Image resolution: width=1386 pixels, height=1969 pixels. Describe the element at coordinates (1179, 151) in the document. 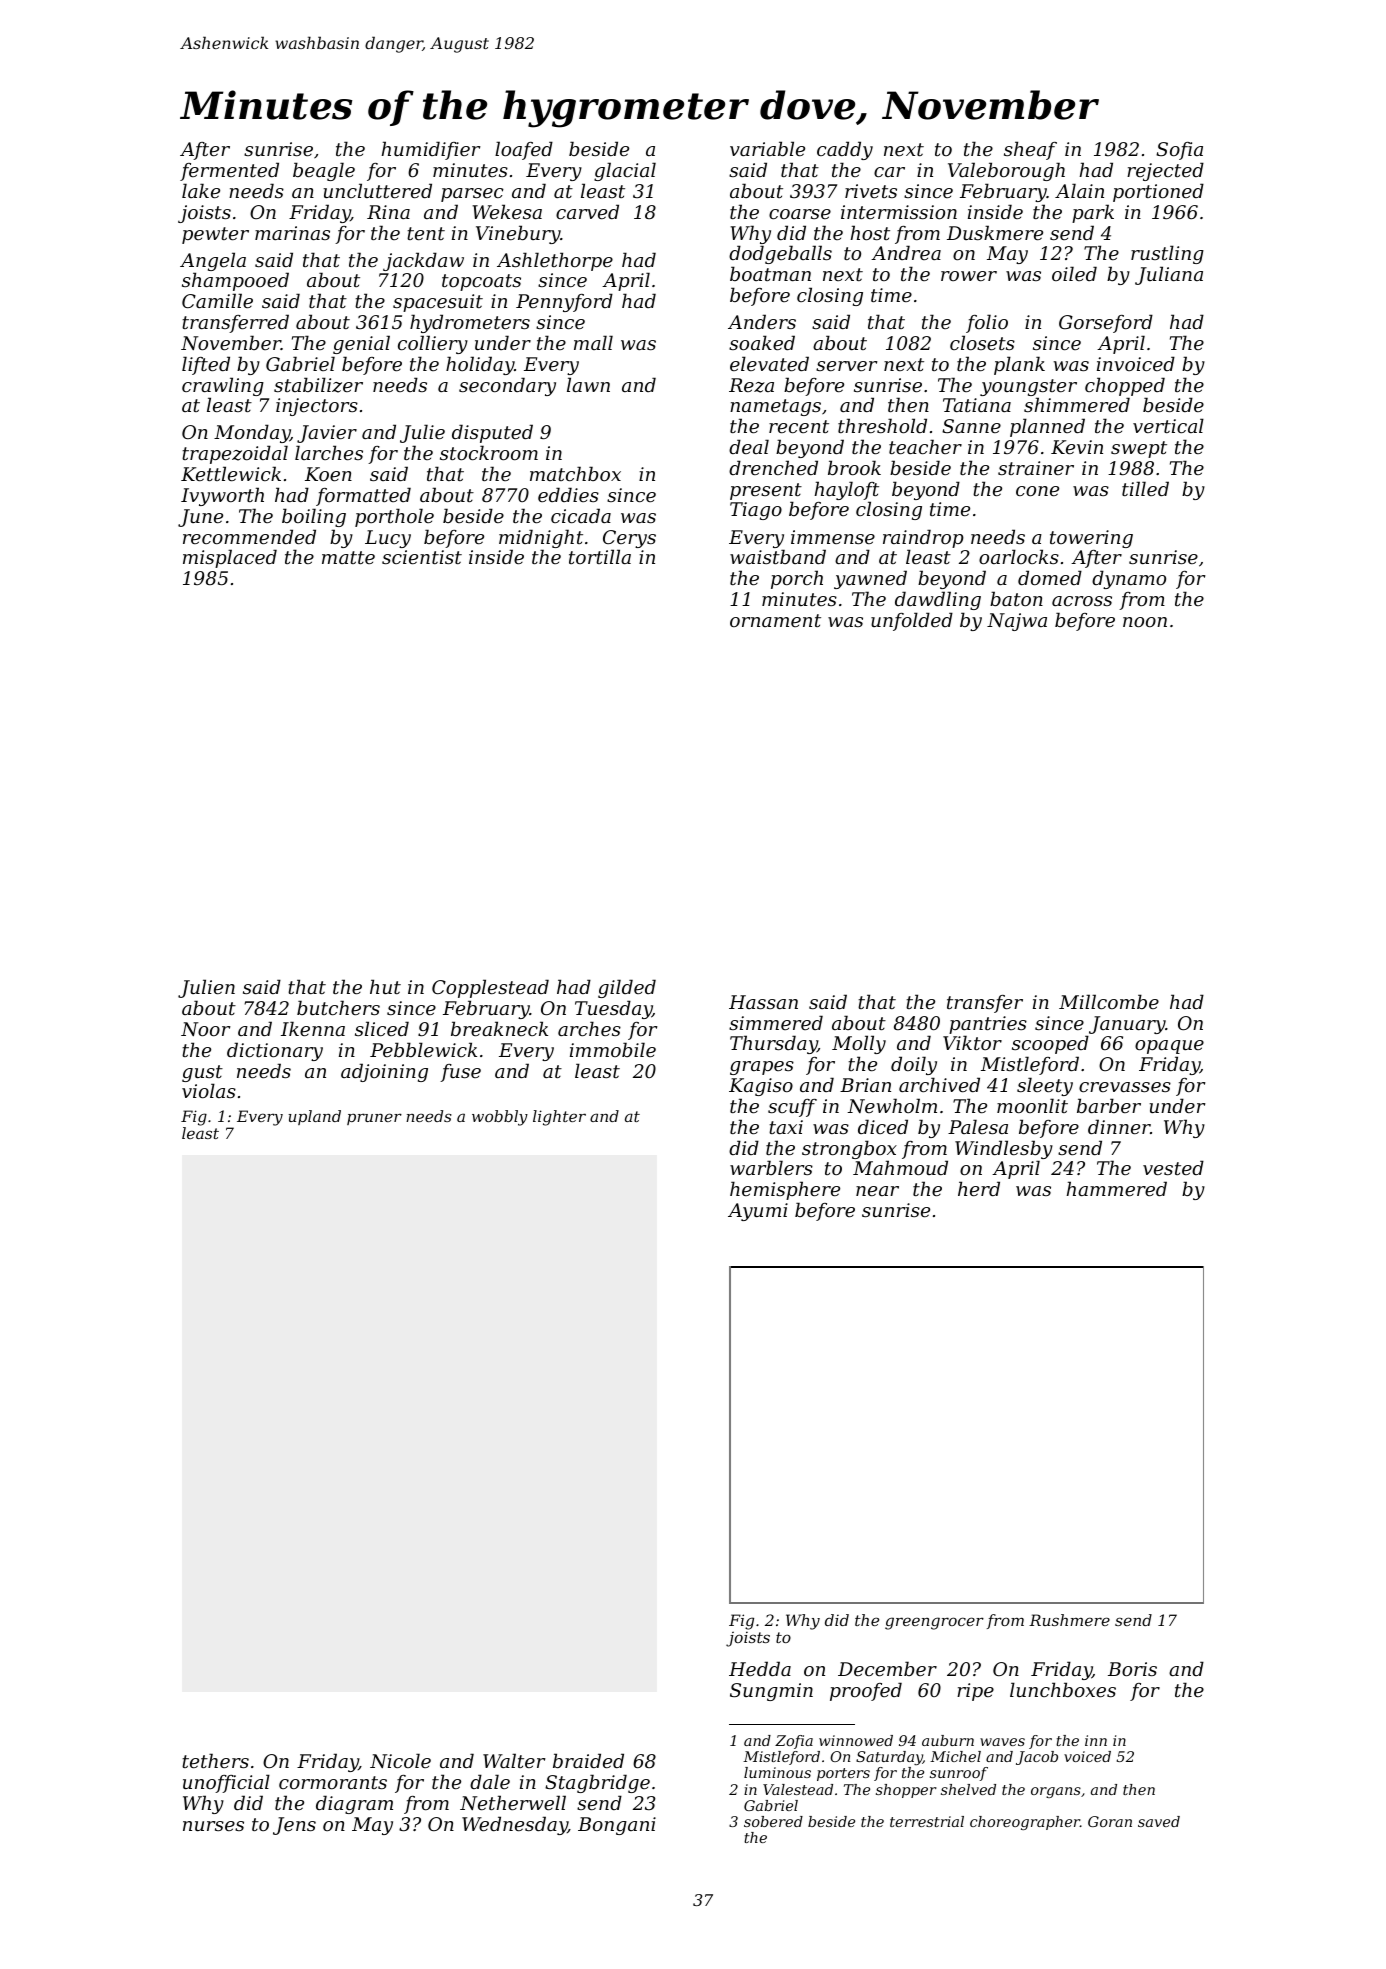

I see `Sofia` at that location.
